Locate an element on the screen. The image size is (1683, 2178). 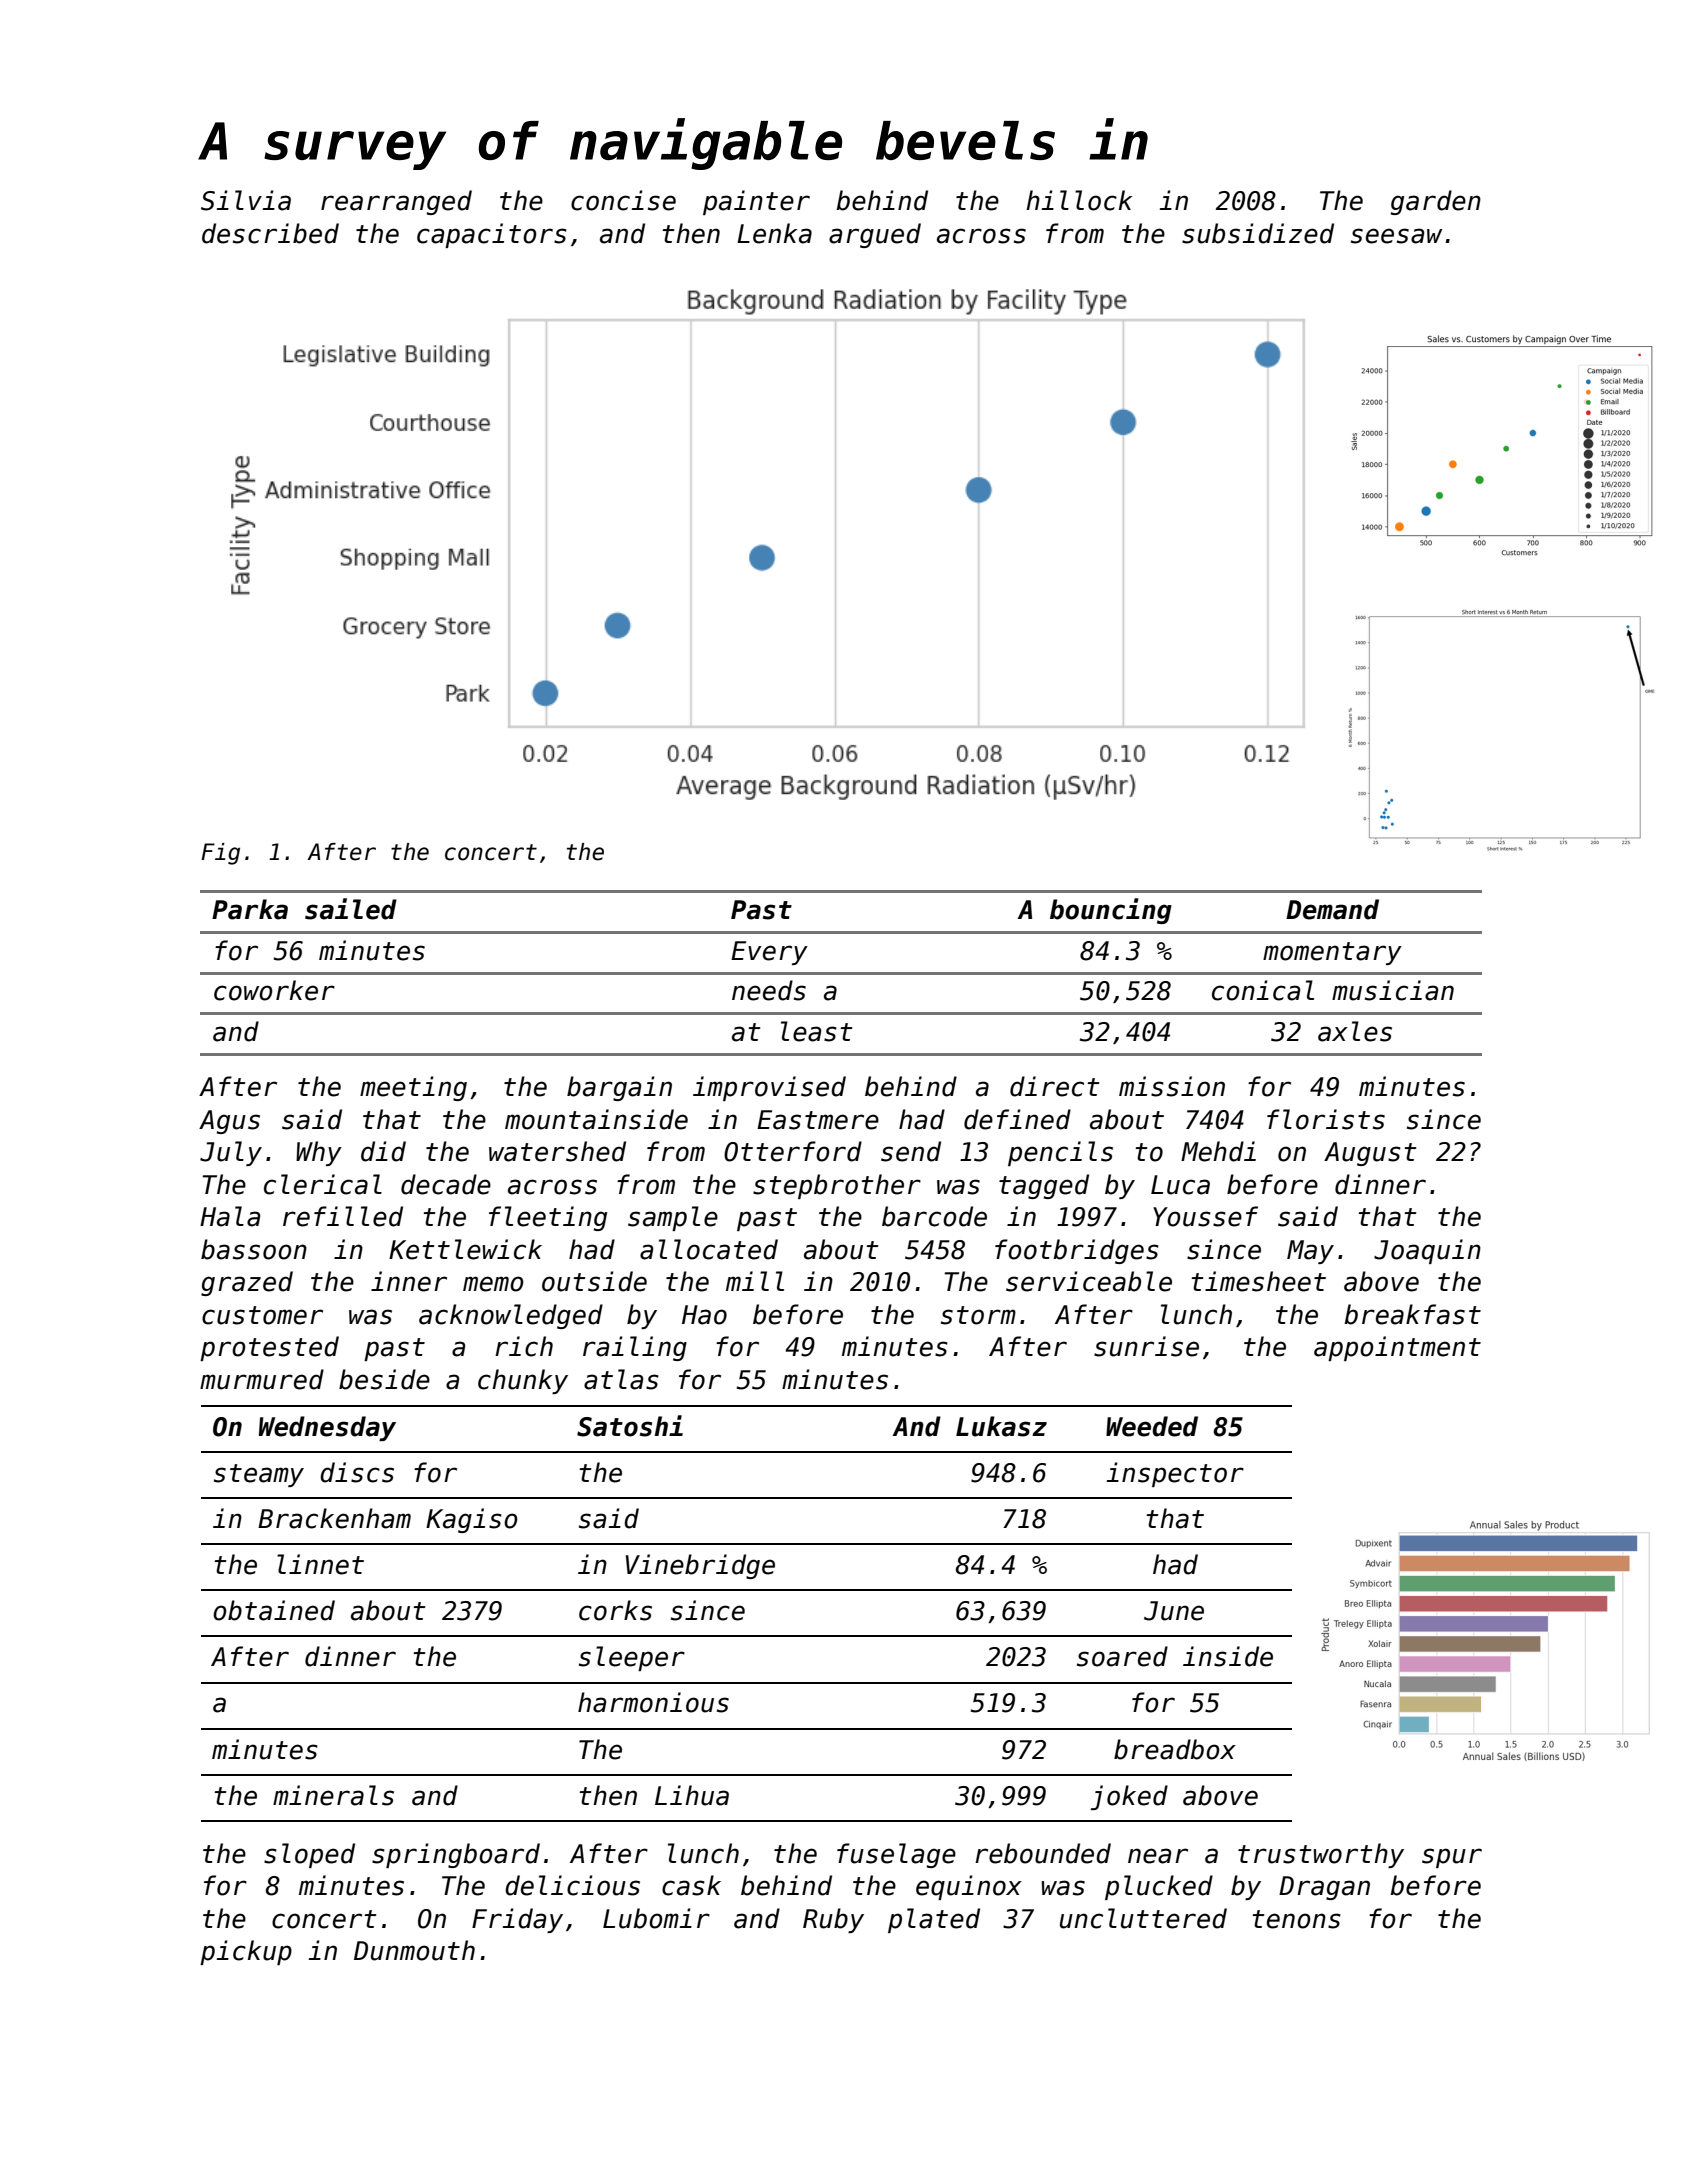
tenons is located at coordinates (1297, 1919).
